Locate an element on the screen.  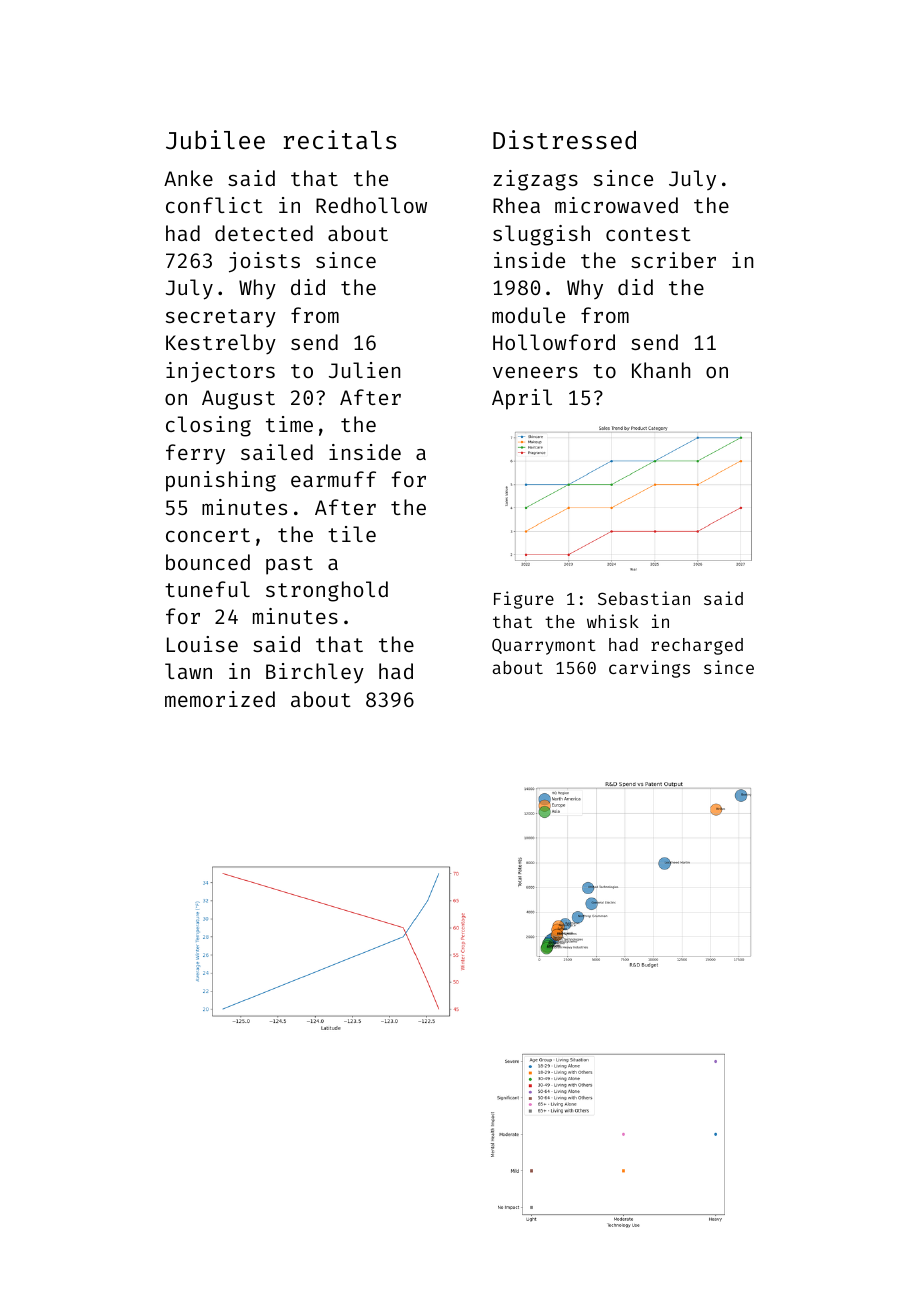
carvings is located at coordinates (649, 669).
